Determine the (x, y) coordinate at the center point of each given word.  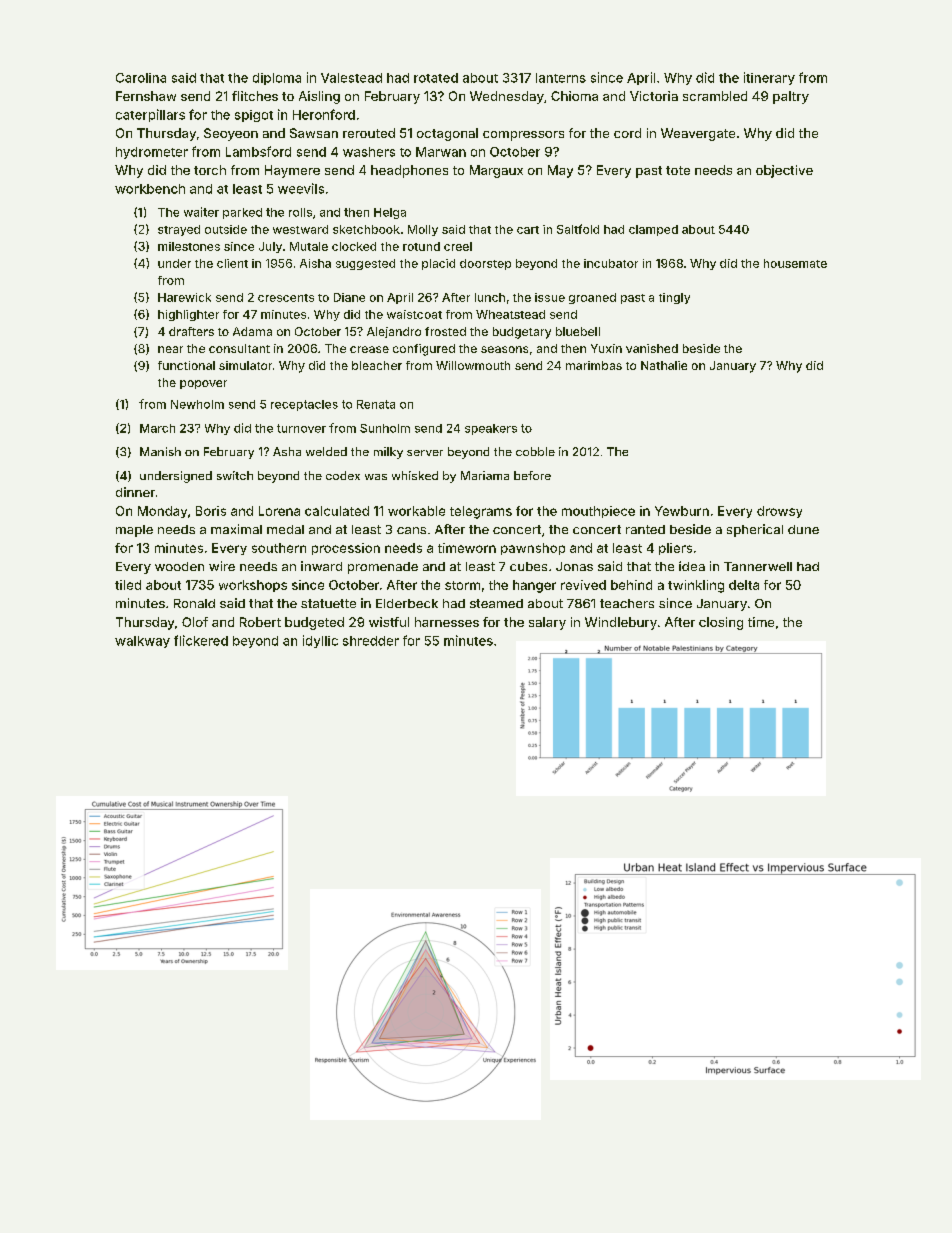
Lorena (279, 511)
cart (528, 230)
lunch (490, 297)
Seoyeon (231, 134)
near (170, 349)
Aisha (315, 263)
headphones (409, 171)
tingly (674, 298)
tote (678, 170)
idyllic (320, 641)
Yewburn (682, 511)
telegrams (481, 512)
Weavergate (698, 134)
